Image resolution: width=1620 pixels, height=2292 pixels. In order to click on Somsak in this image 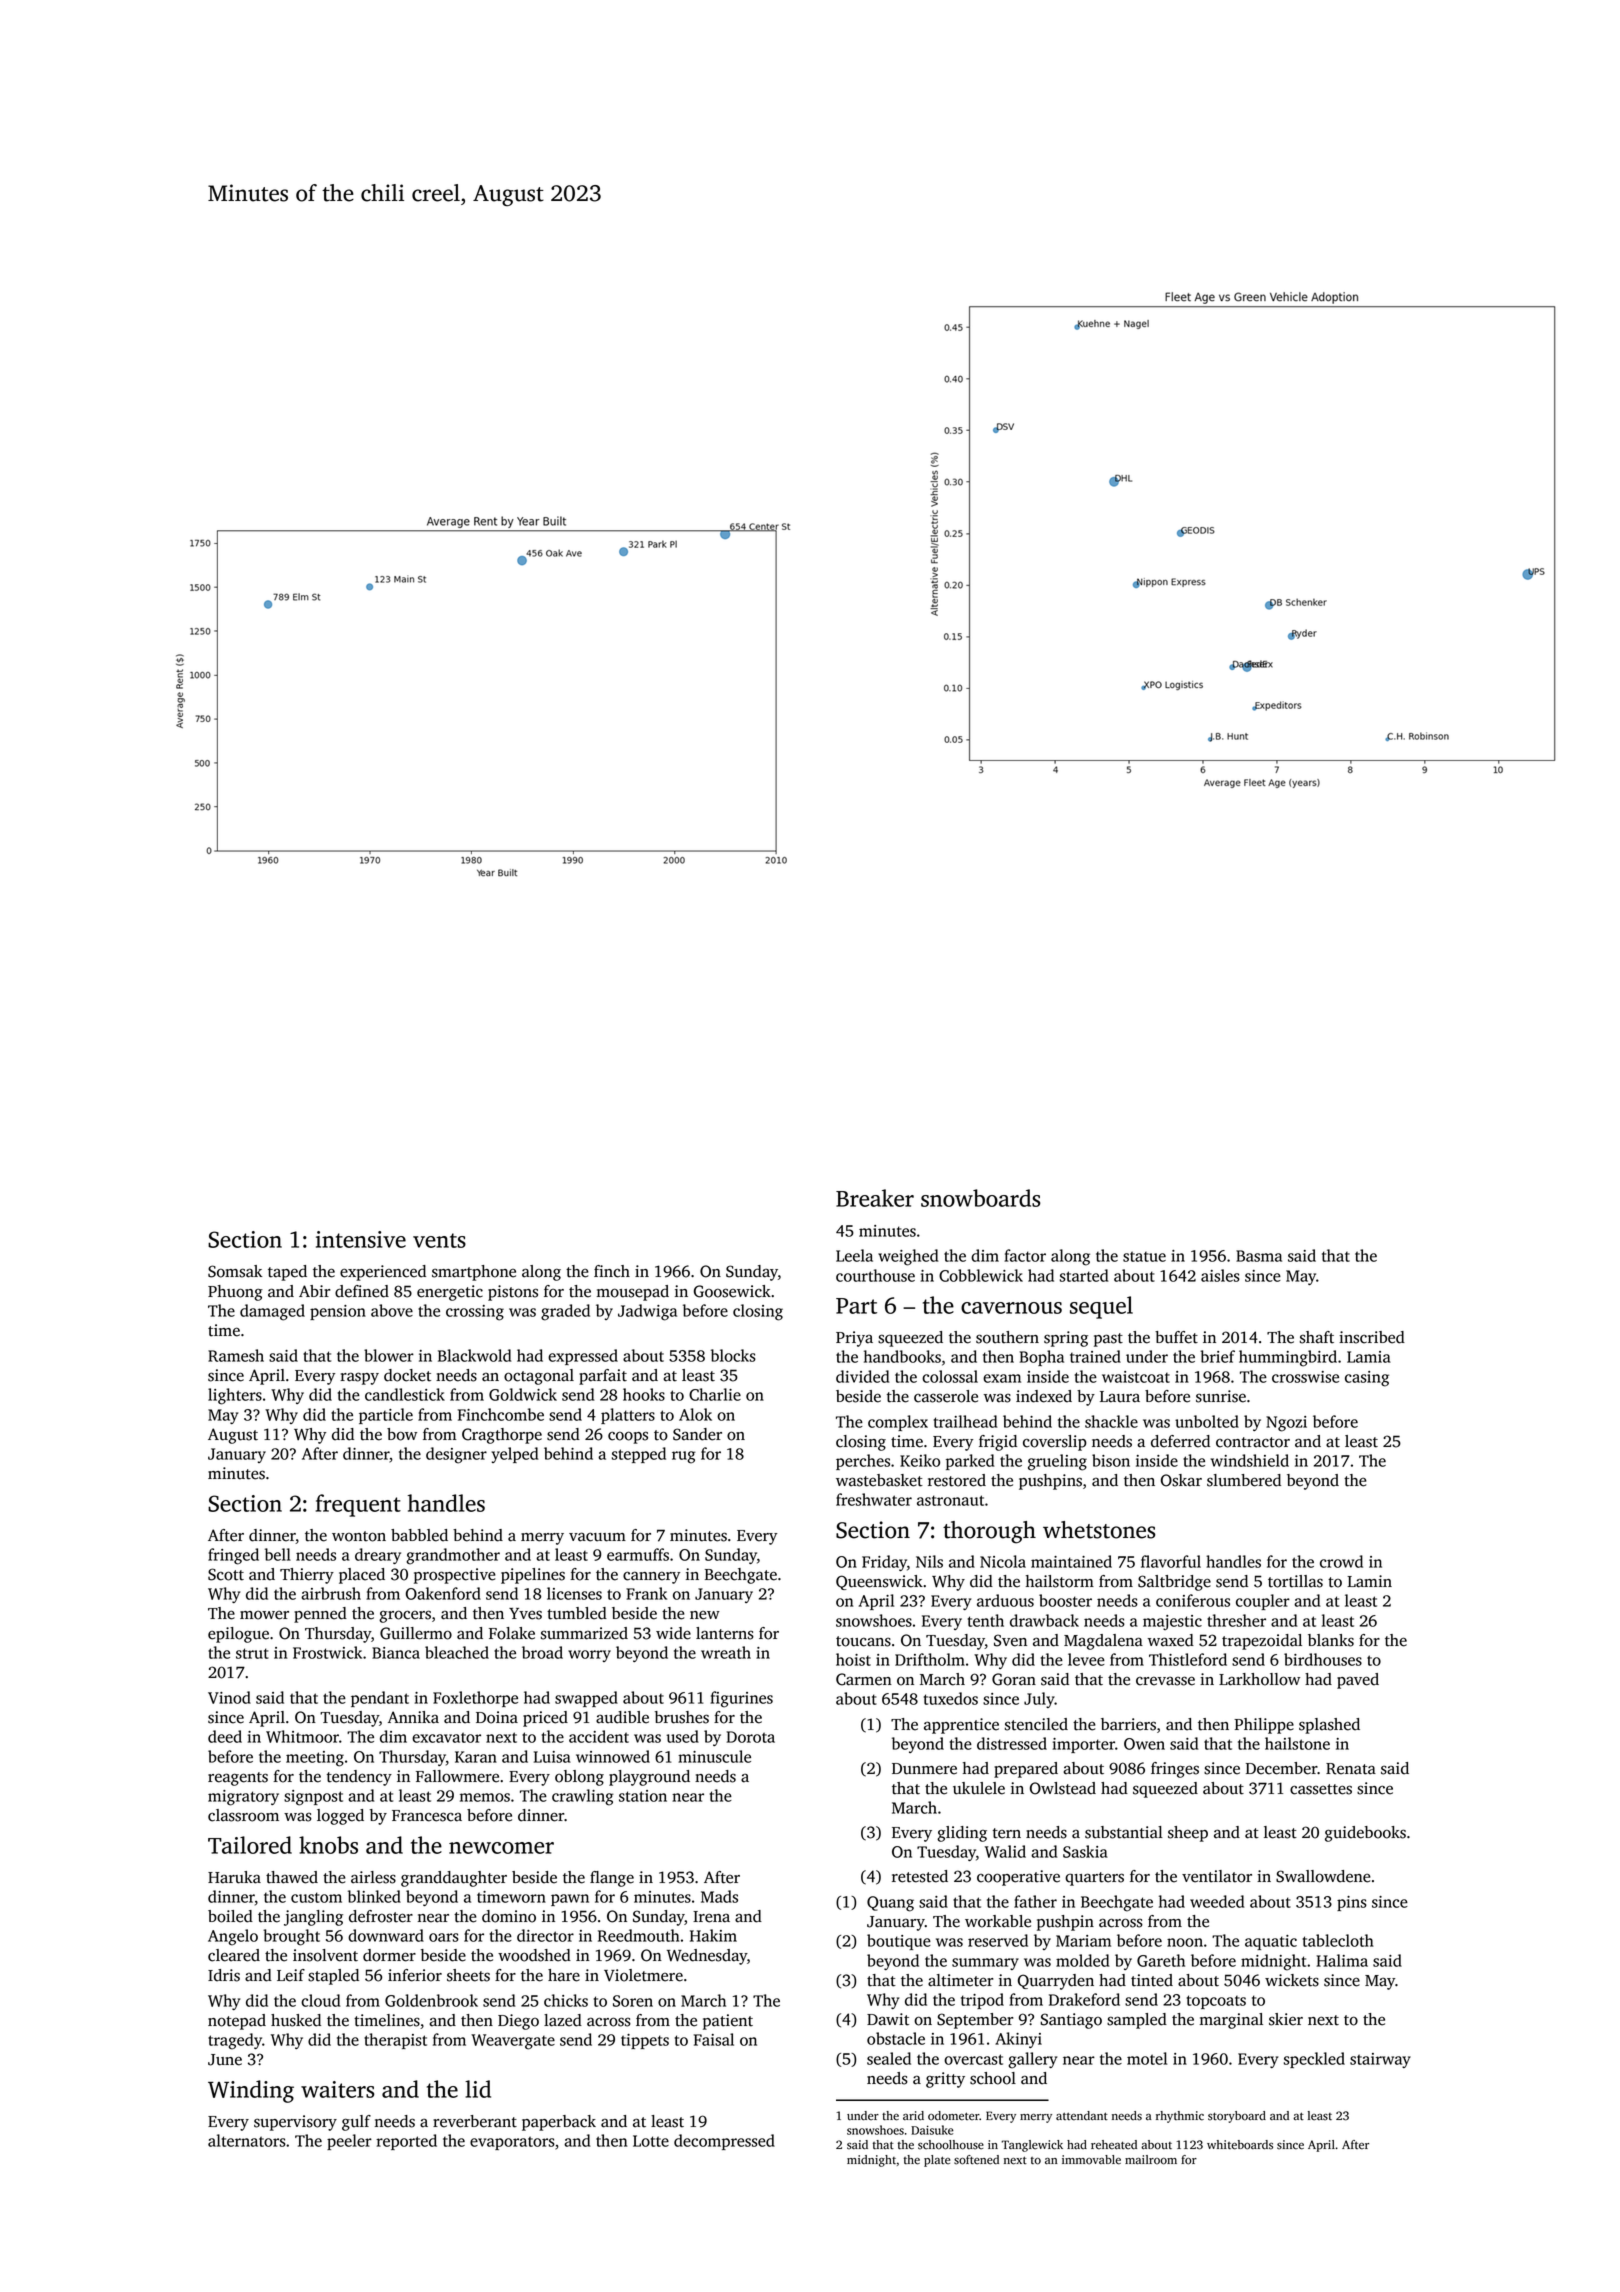, I will do `click(235, 1271)`.
